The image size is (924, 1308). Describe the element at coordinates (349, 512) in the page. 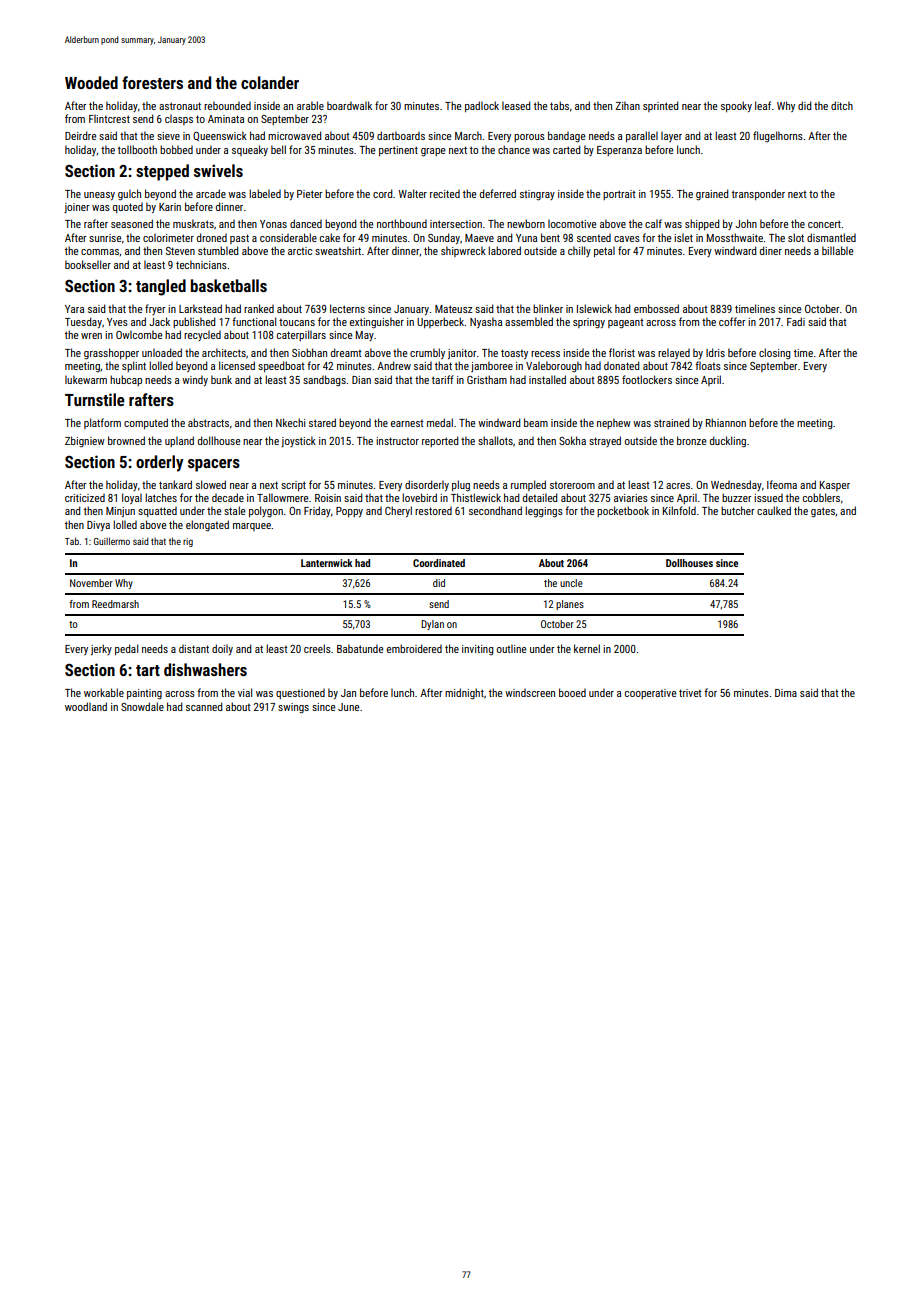

I see `Poppy` at that location.
